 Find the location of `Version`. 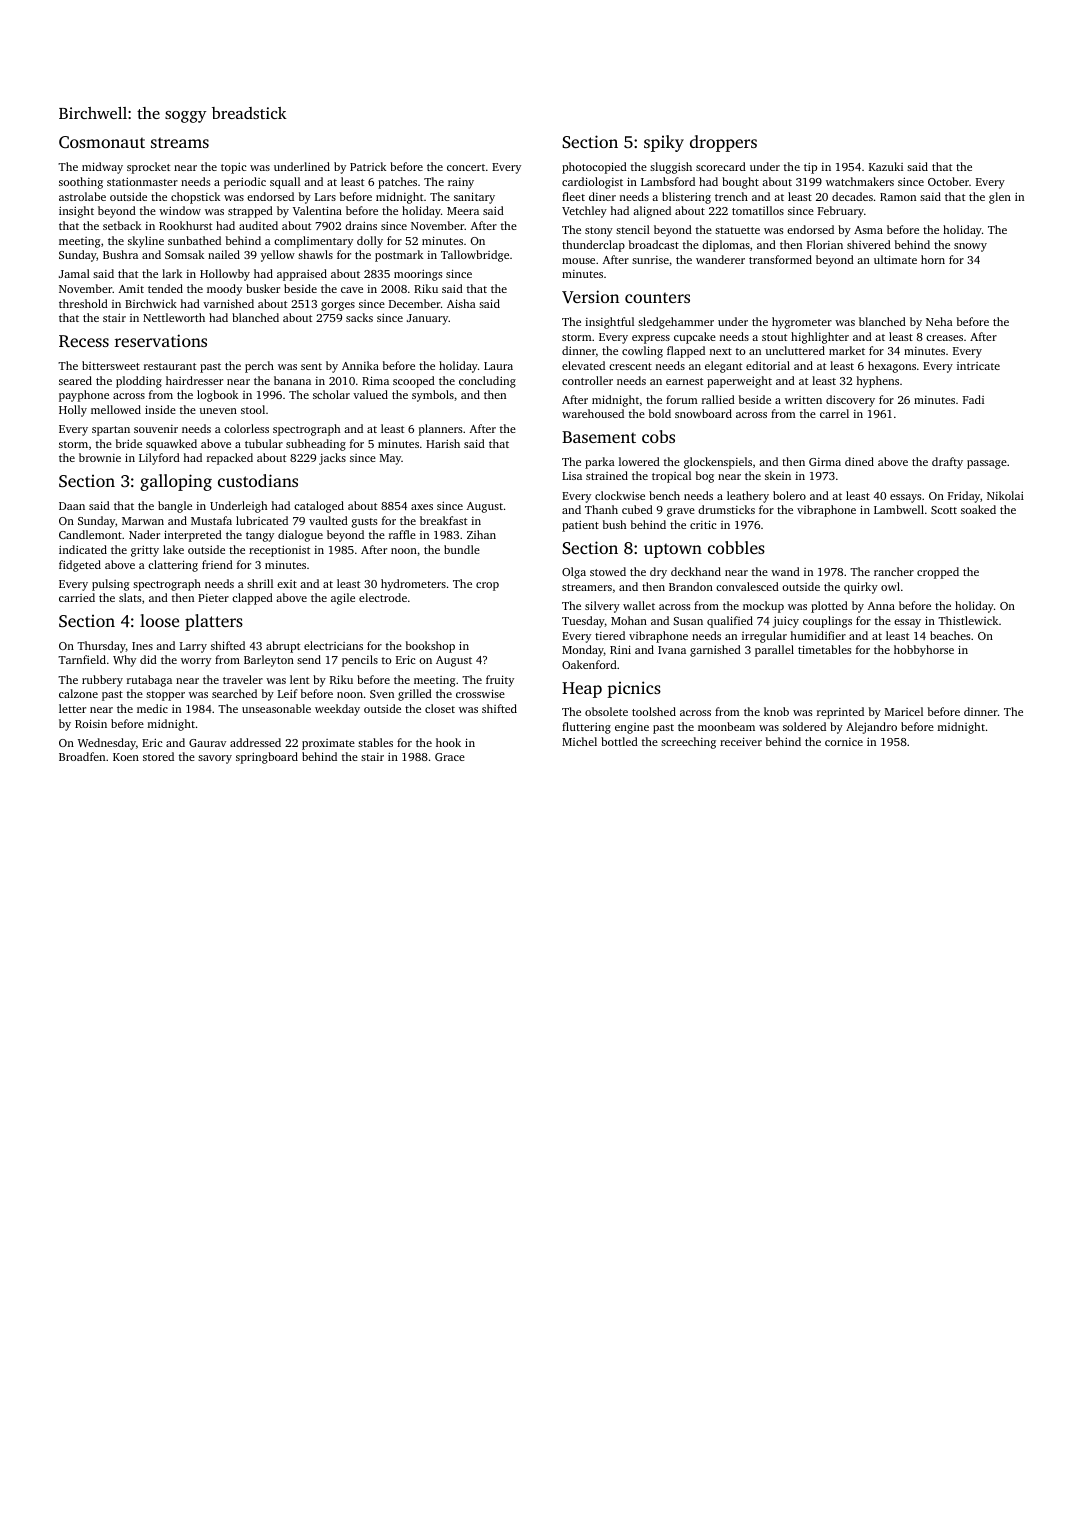

Version is located at coordinates (590, 296).
